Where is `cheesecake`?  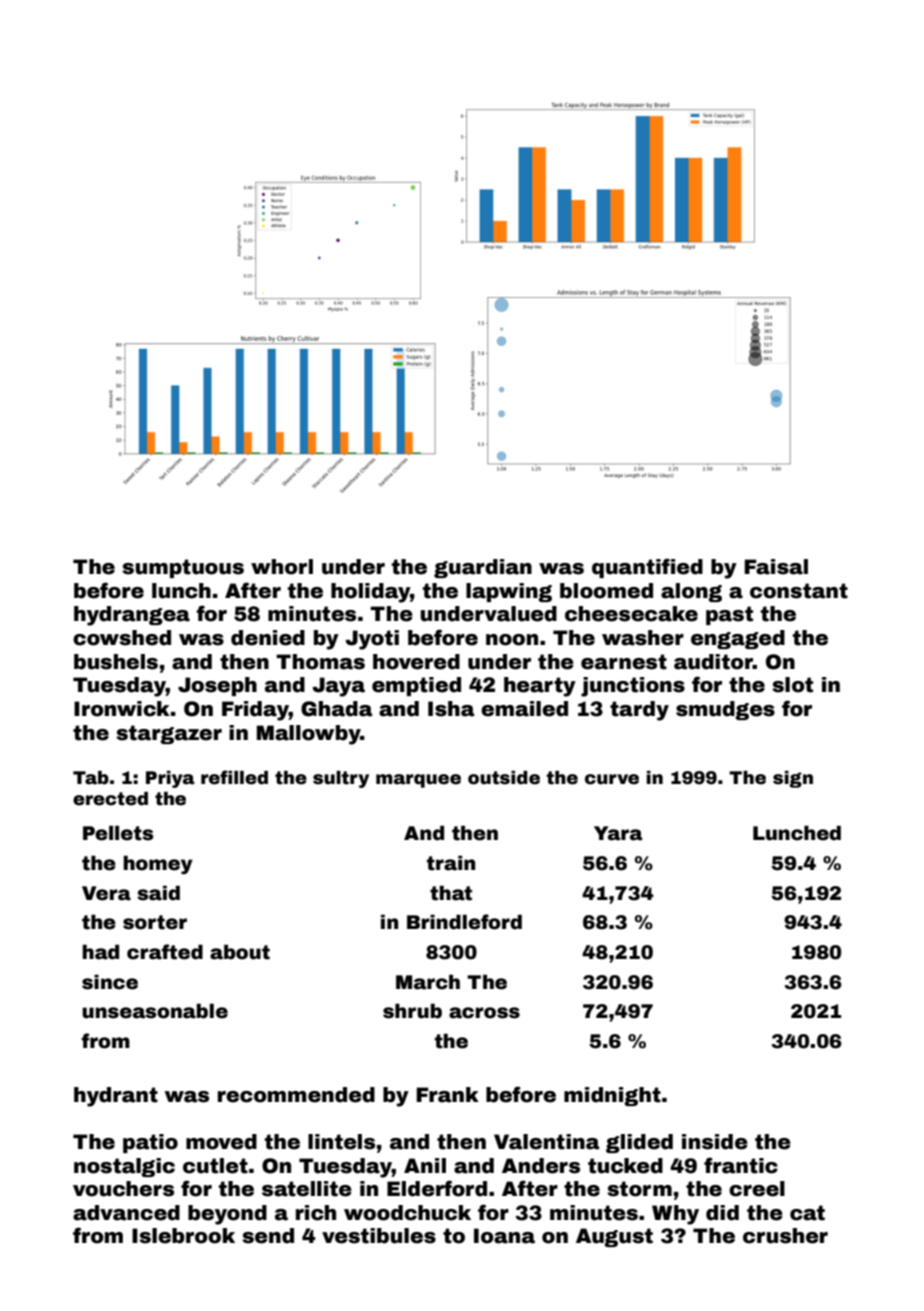
cheesecake is located at coordinates (631, 614).
